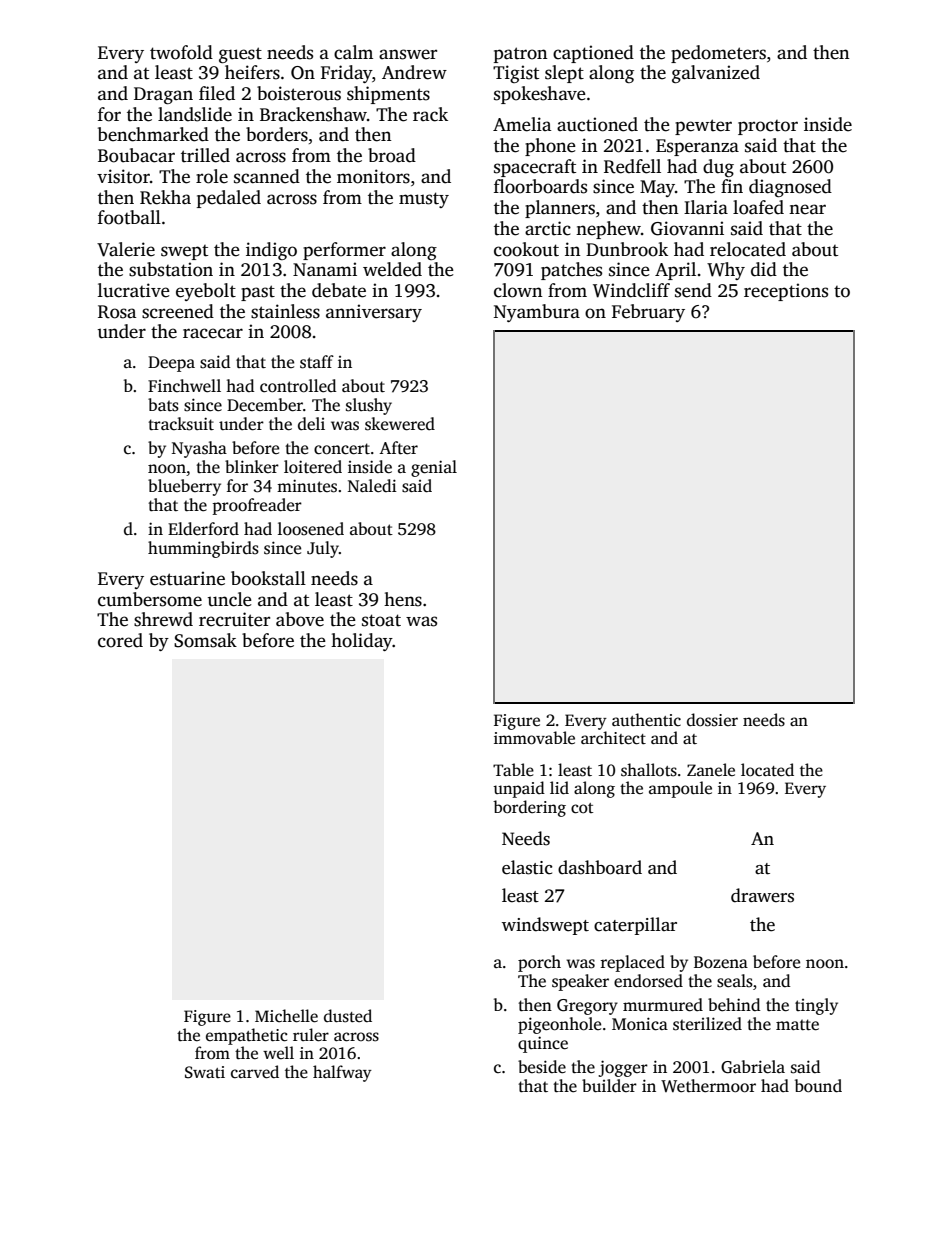 This page has width=952, height=1233. What do you see at coordinates (648, 313) in the page?
I see `February` at bounding box center [648, 313].
